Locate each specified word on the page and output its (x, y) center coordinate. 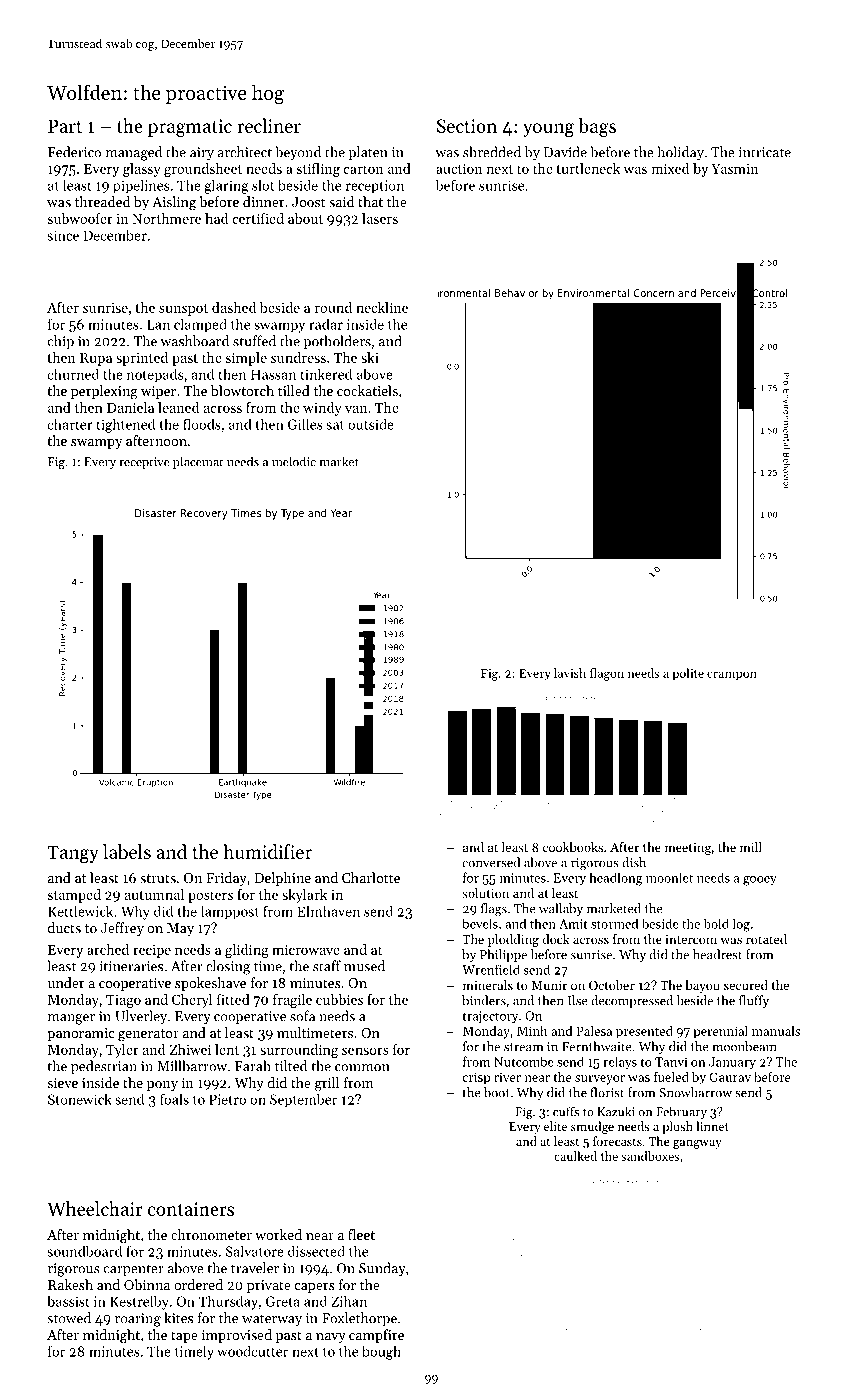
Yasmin (734, 169)
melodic (294, 461)
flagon (607, 674)
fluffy (754, 1001)
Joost (308, 202)
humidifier (267, 851)
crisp (476, 1078)
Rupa (96, 359)
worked (278, 1234)
